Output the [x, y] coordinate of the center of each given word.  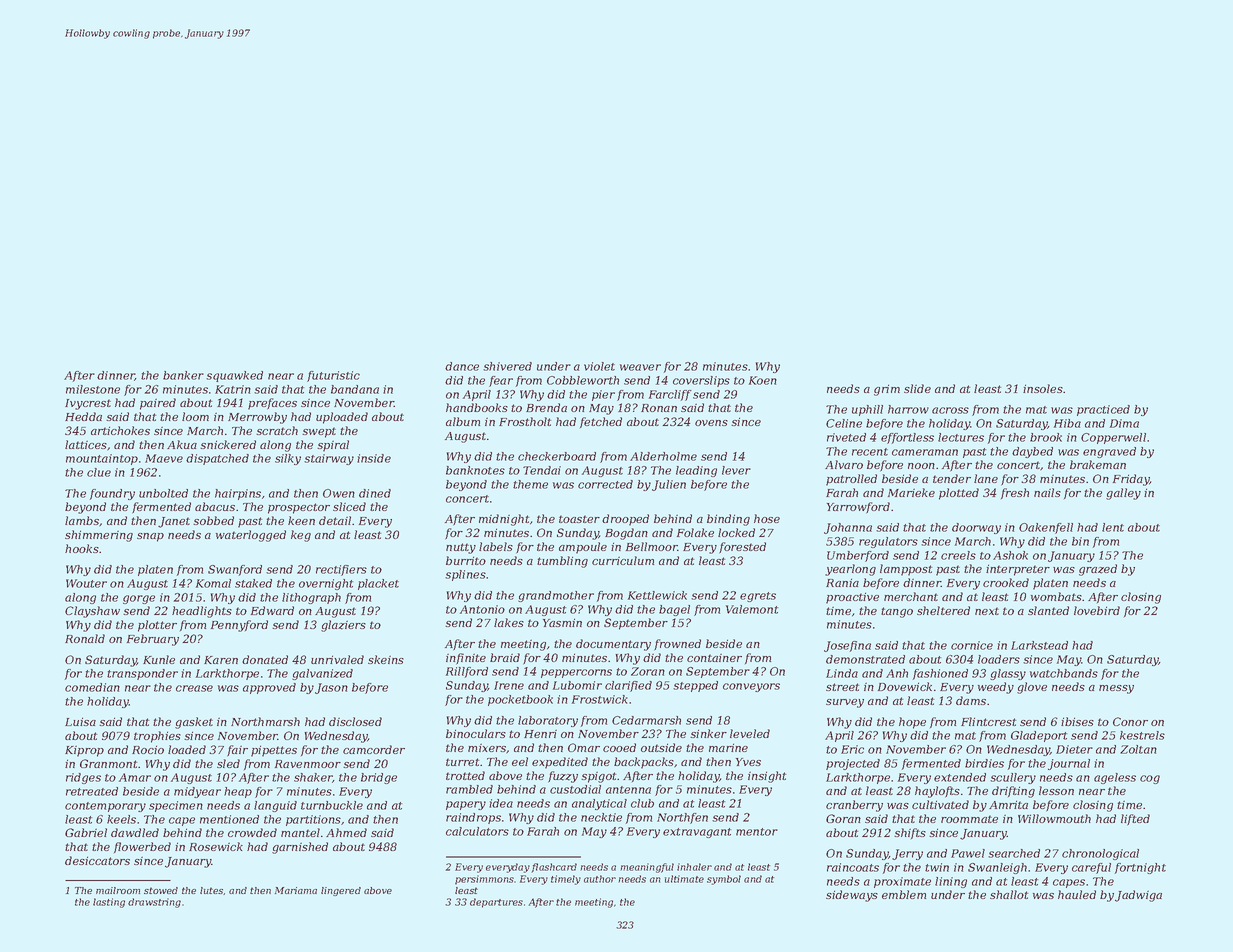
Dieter [1074, 749]
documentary [613, 645]
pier [603, 395]
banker [183, 375]
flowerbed [142, 847]
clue [99, 472]
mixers [487, 748]
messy [1116, 689]
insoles [1043, 388]
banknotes [475, 470]
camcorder [374, 749]
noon [921, 466]
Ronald [85, 638]
